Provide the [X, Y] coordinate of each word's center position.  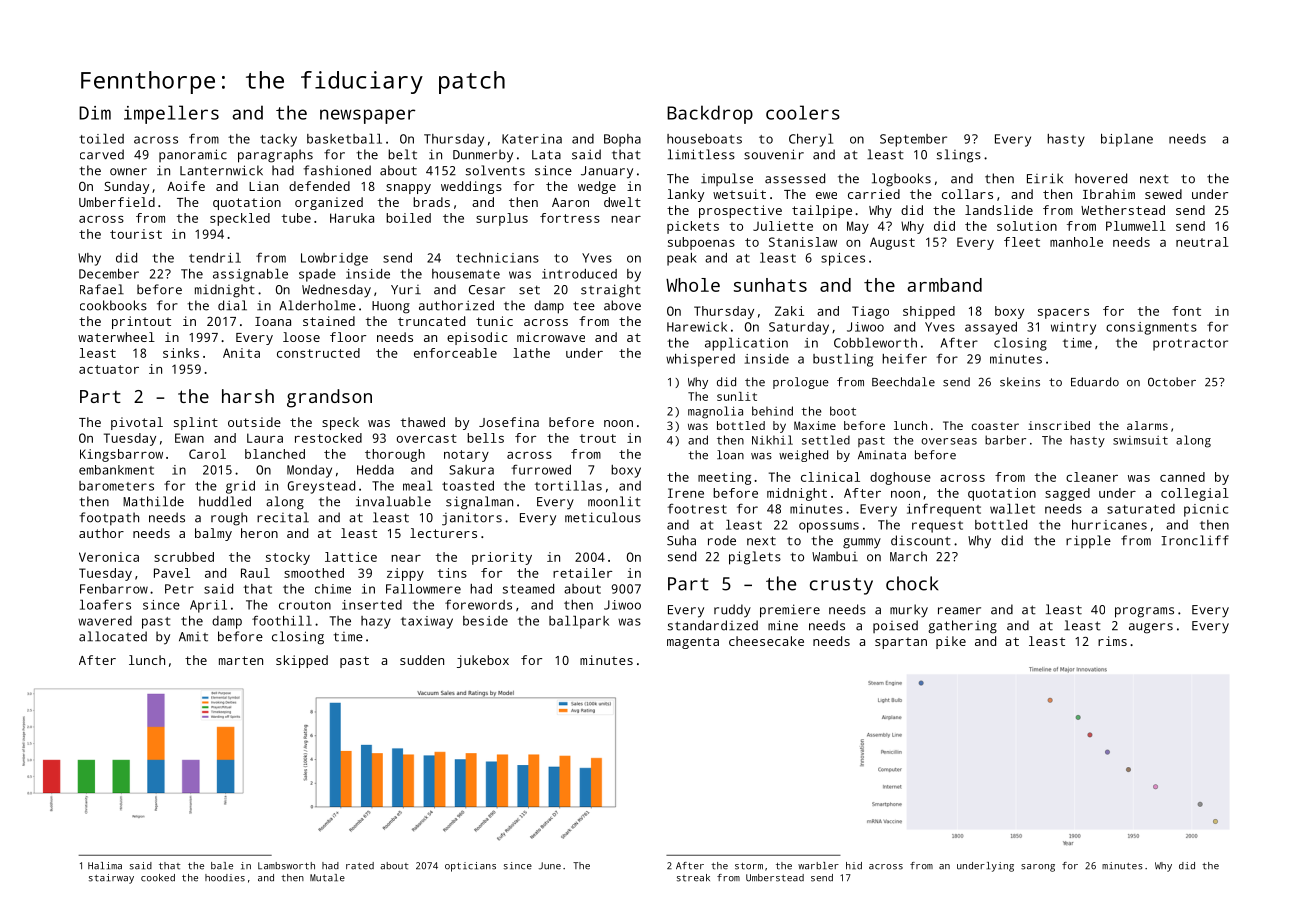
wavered [105, 621]
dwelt [622, 202]
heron [259, 533]
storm [749, 866]
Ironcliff [1195, 540]
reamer [959, 611]
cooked [158, 878]
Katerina [532, 139]
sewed [1163, 194]
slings [959, 156]
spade [317, 275]
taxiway [427, 622]
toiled [101, 139]
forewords [478, 604]
